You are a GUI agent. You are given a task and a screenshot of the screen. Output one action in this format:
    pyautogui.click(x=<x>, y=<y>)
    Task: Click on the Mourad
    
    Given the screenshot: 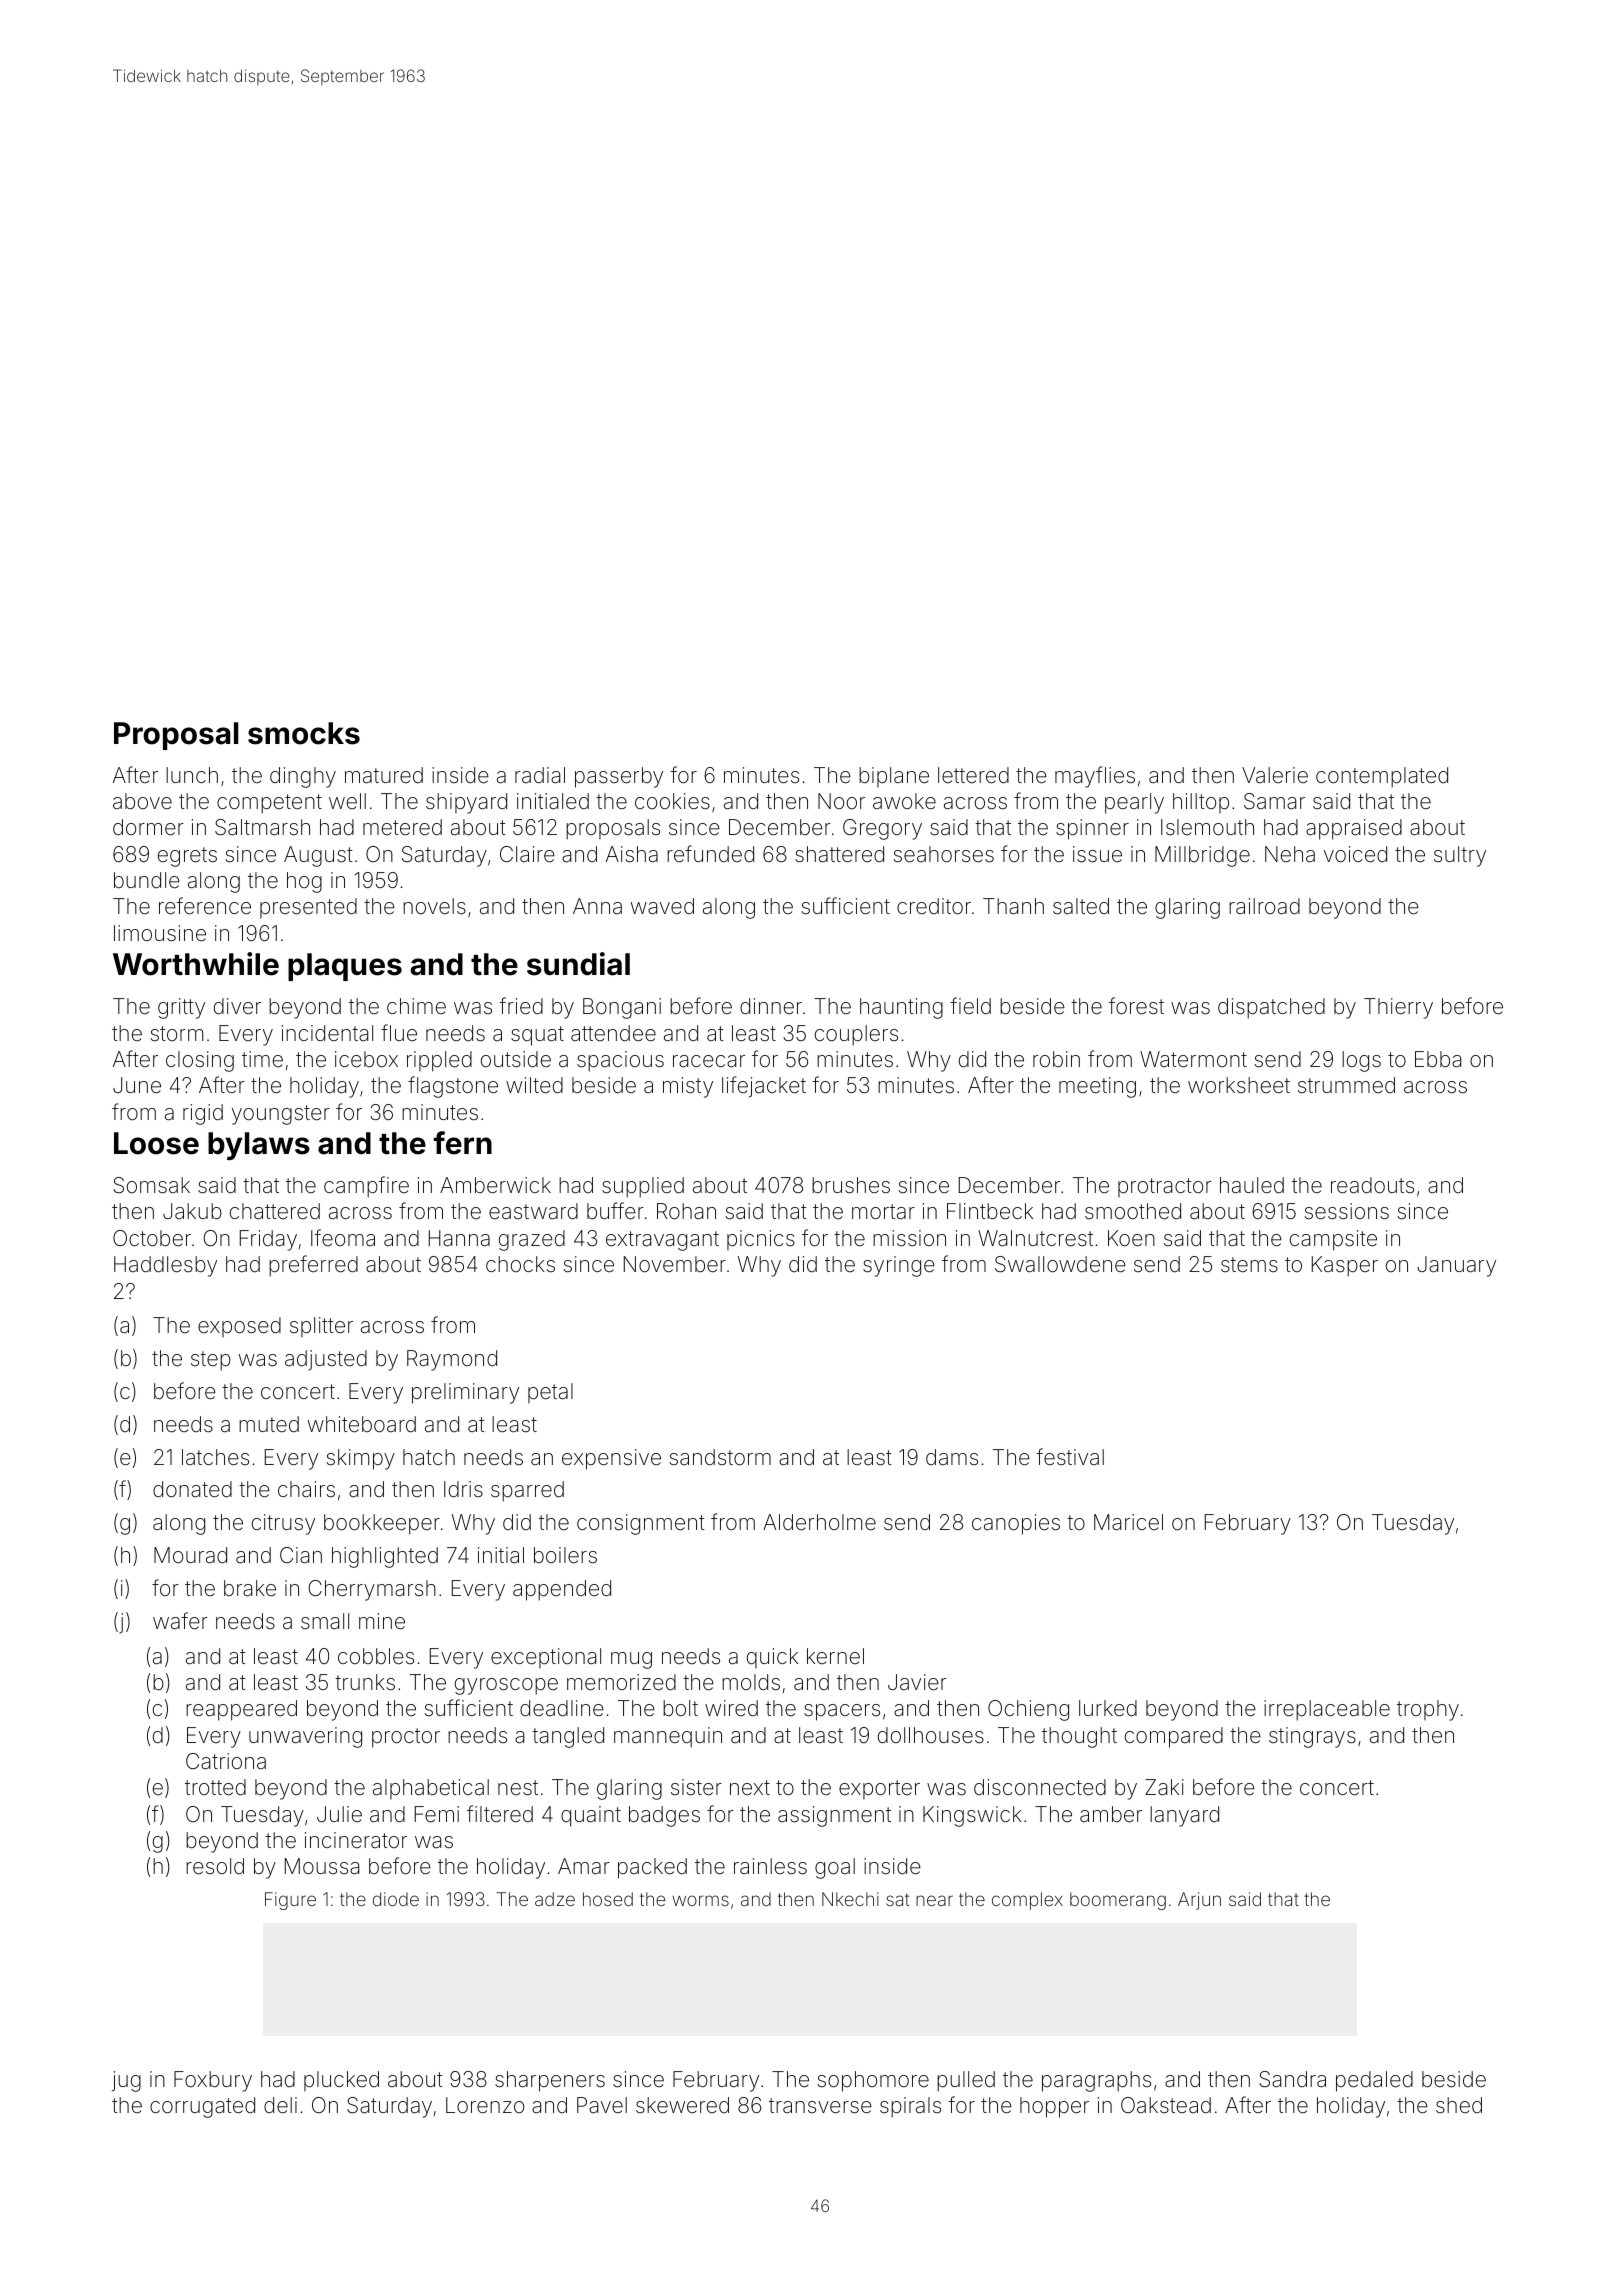 What is the action you would take?
    pyautogui.click(x=190, y=1555)
